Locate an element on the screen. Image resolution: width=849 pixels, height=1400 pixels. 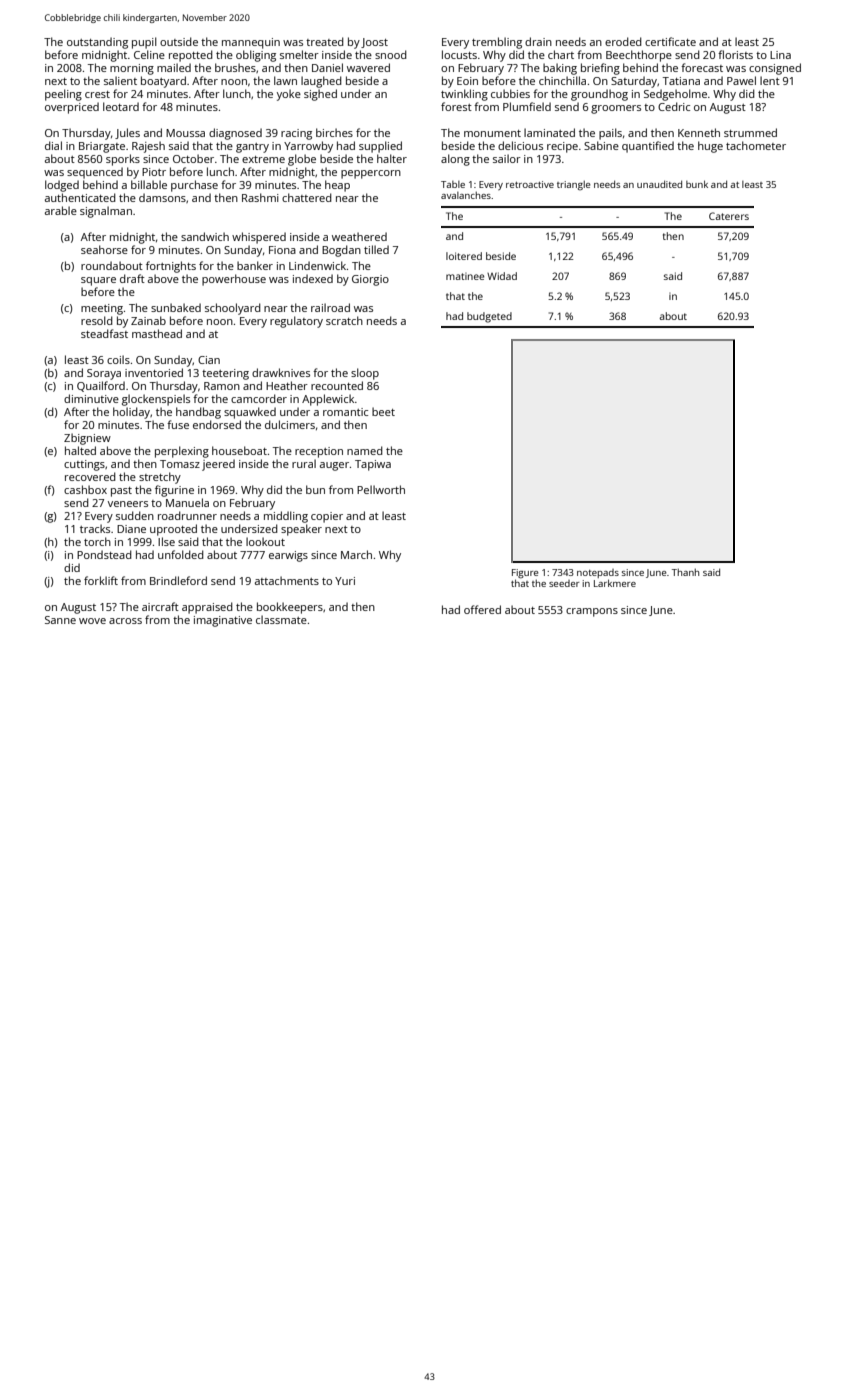
certificate is located at coordinates (670, 41).
